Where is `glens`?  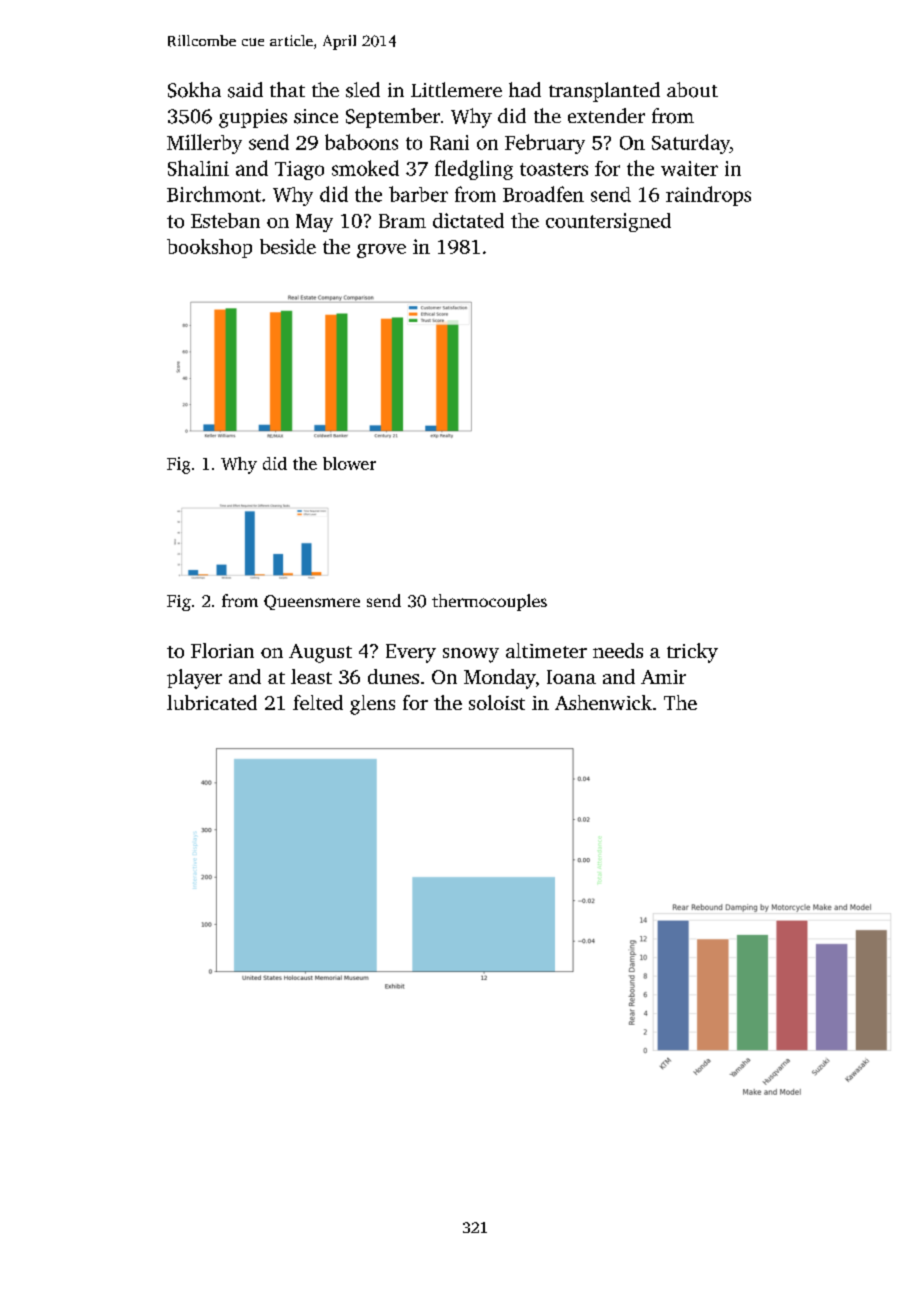 glens is located at coordinates (372, 705).
